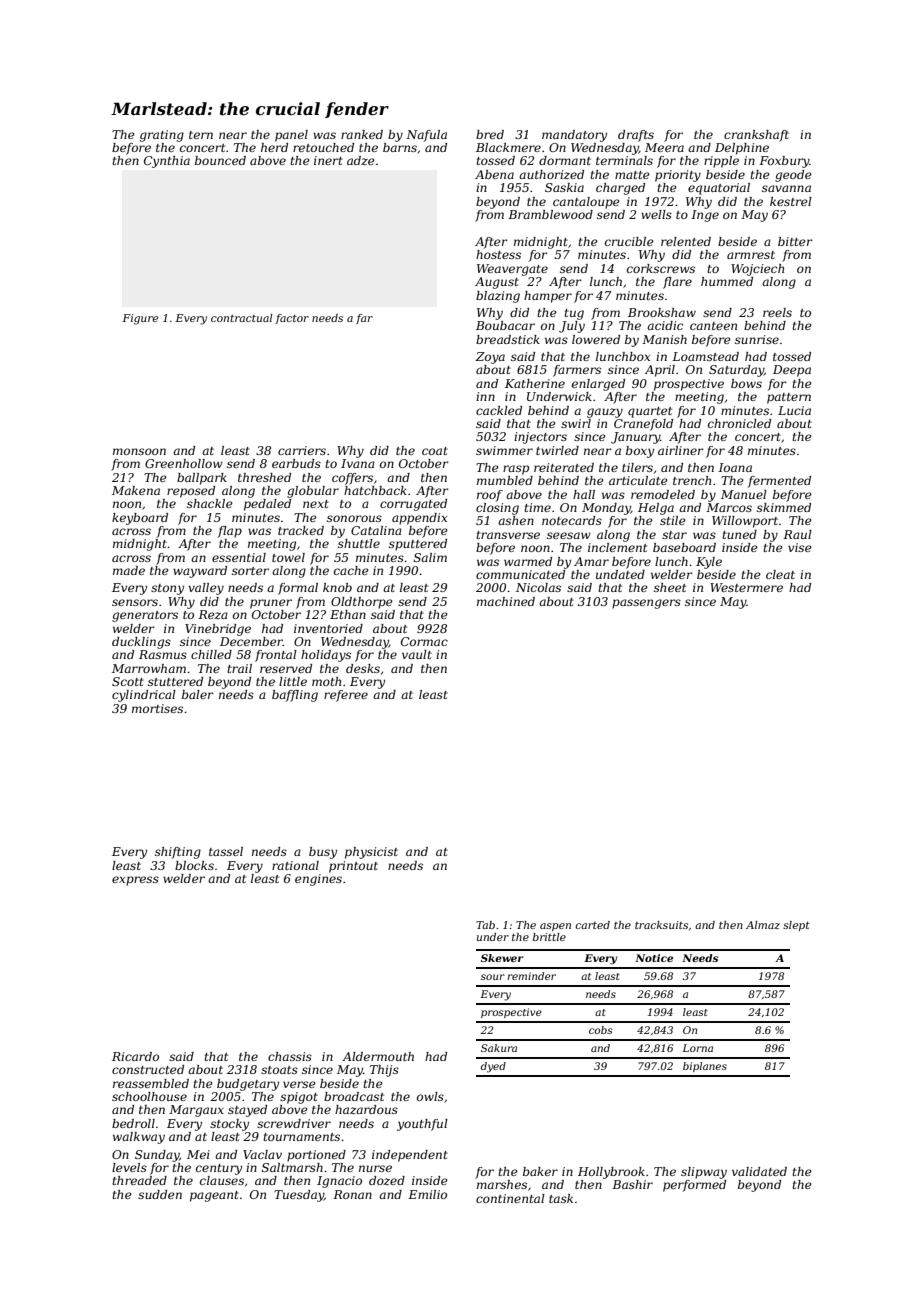  Describe the element at coordinates (498, 297) in the screenshot. I see `blazing` at that location.
